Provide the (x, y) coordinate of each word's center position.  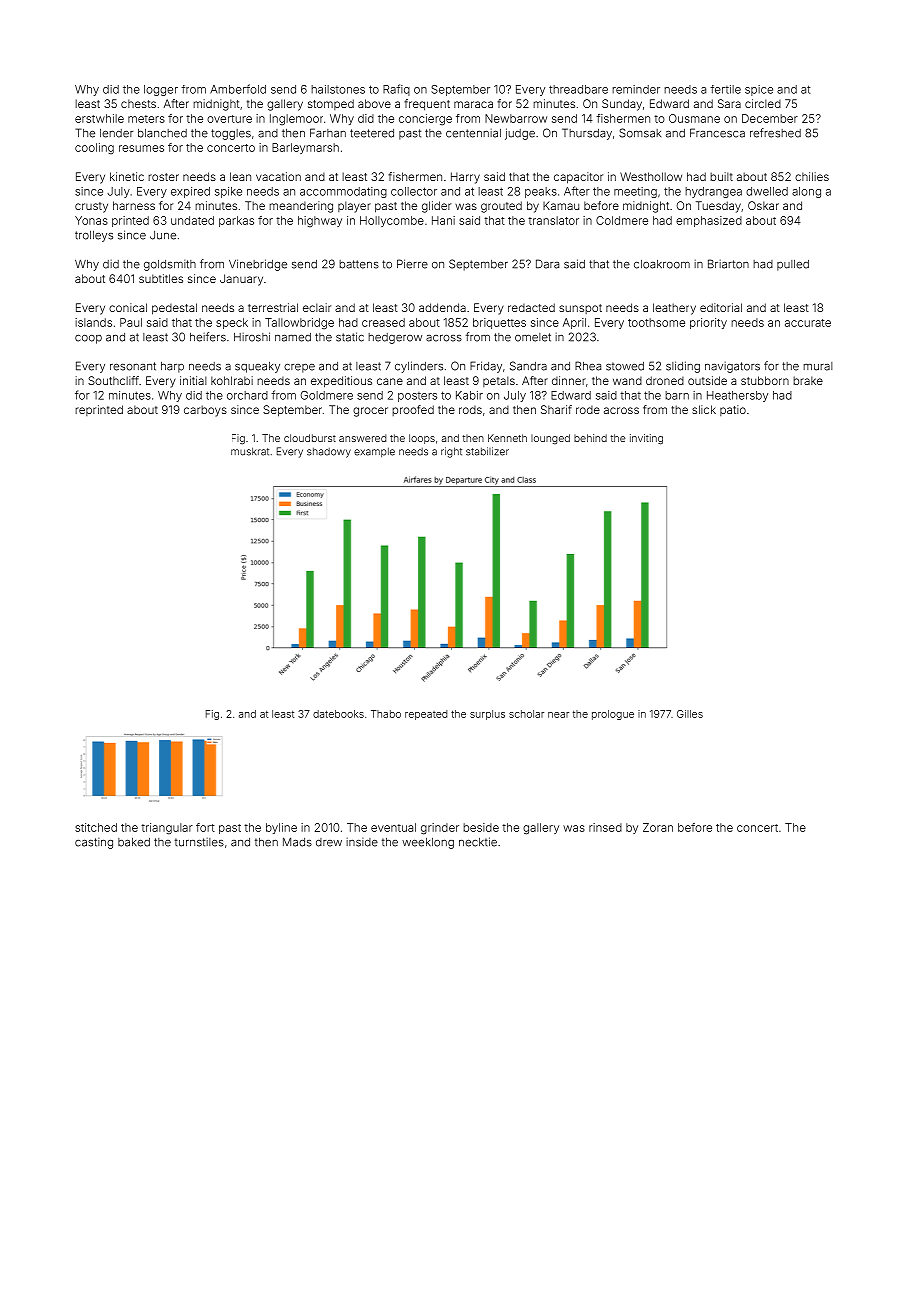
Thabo (386, 714)
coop (88, 339)
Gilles (690, 714)
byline (281, 828)
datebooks (338, 714)
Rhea (588, 366)
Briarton (728, 264)
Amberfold (238, 89)
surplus (487, 715)
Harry (465, 178)
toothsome (656, 322)
